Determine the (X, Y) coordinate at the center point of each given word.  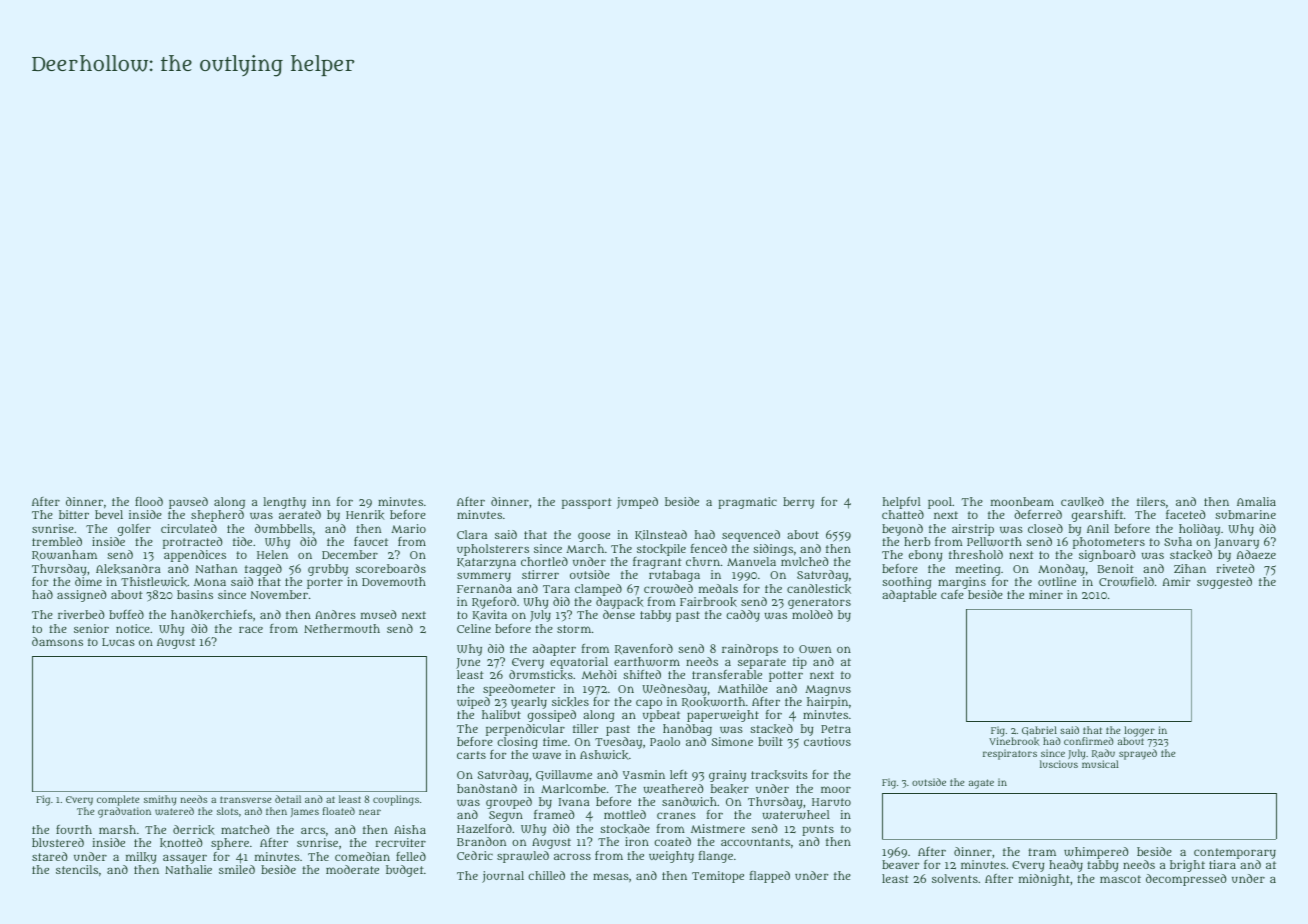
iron (637, 841)
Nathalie (188, 869)
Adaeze (1256, 554)
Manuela (751, 561)
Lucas (118, 642)
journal (503, 877)
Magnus (828, 690)
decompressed (1186, 880)
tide (242, 541)
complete (118, 800)
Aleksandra (128, 569)
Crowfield (1126, 581)
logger (1139, 732)
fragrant (657, 563)
